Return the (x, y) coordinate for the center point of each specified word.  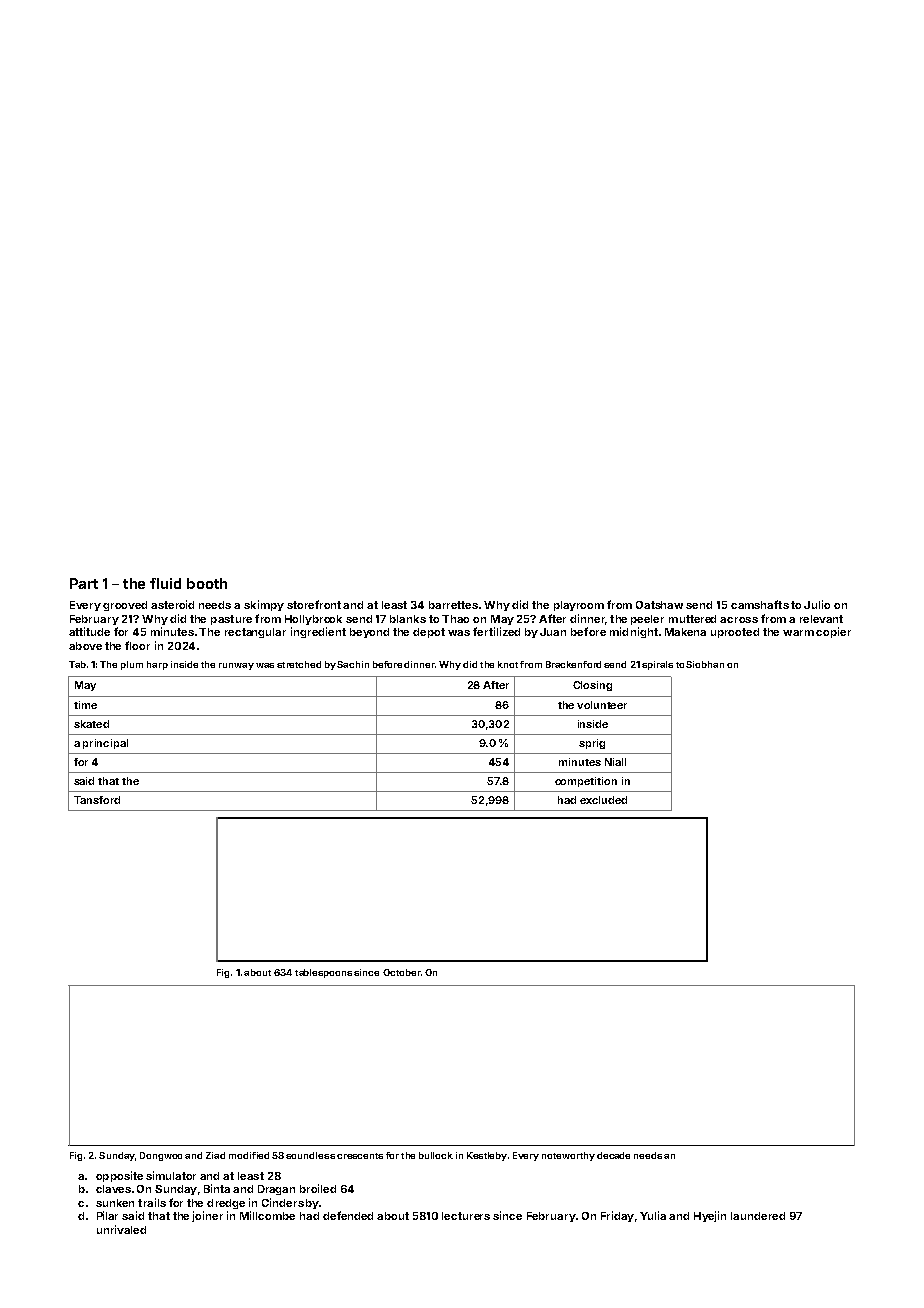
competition (586, 782)
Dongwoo (161, 1156)
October (401, 972)
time (85, 705)
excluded (603, 800)
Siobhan (705, 664)
